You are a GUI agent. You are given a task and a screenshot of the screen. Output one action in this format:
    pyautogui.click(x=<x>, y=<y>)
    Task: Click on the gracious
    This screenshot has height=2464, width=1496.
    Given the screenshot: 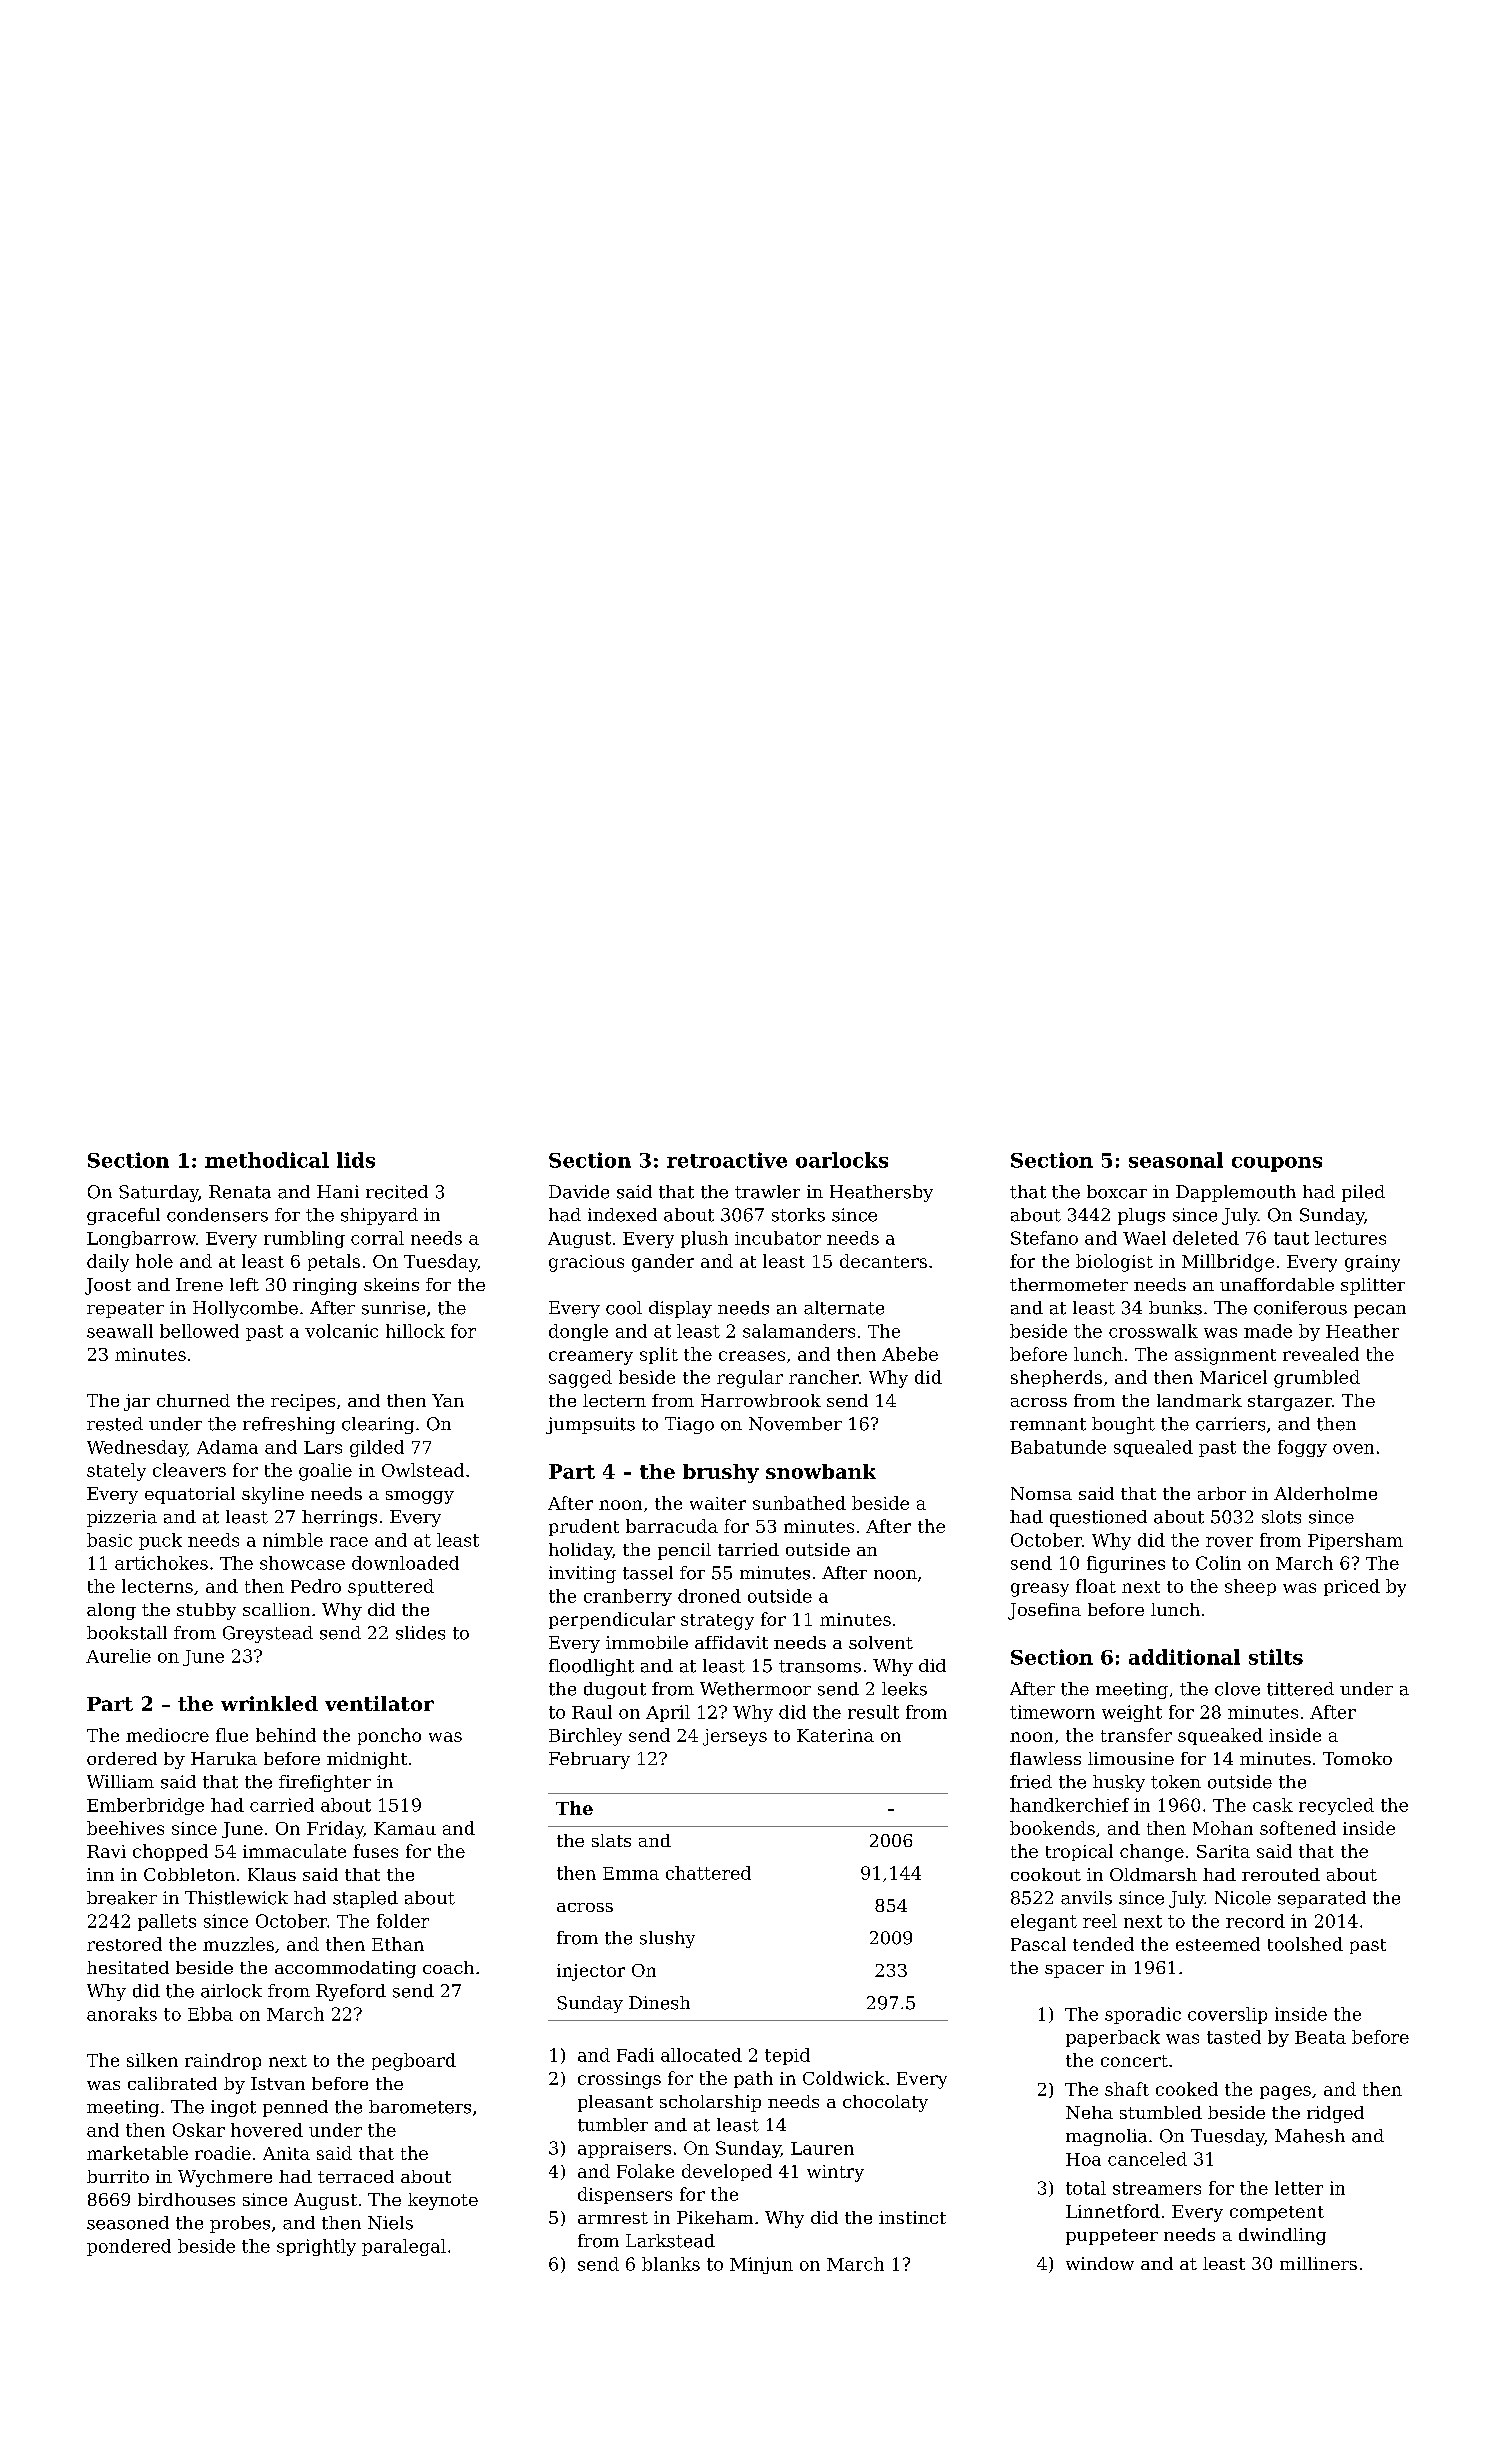 What is the action you would take?
    pyautogui.click(x=586, y=1263)
